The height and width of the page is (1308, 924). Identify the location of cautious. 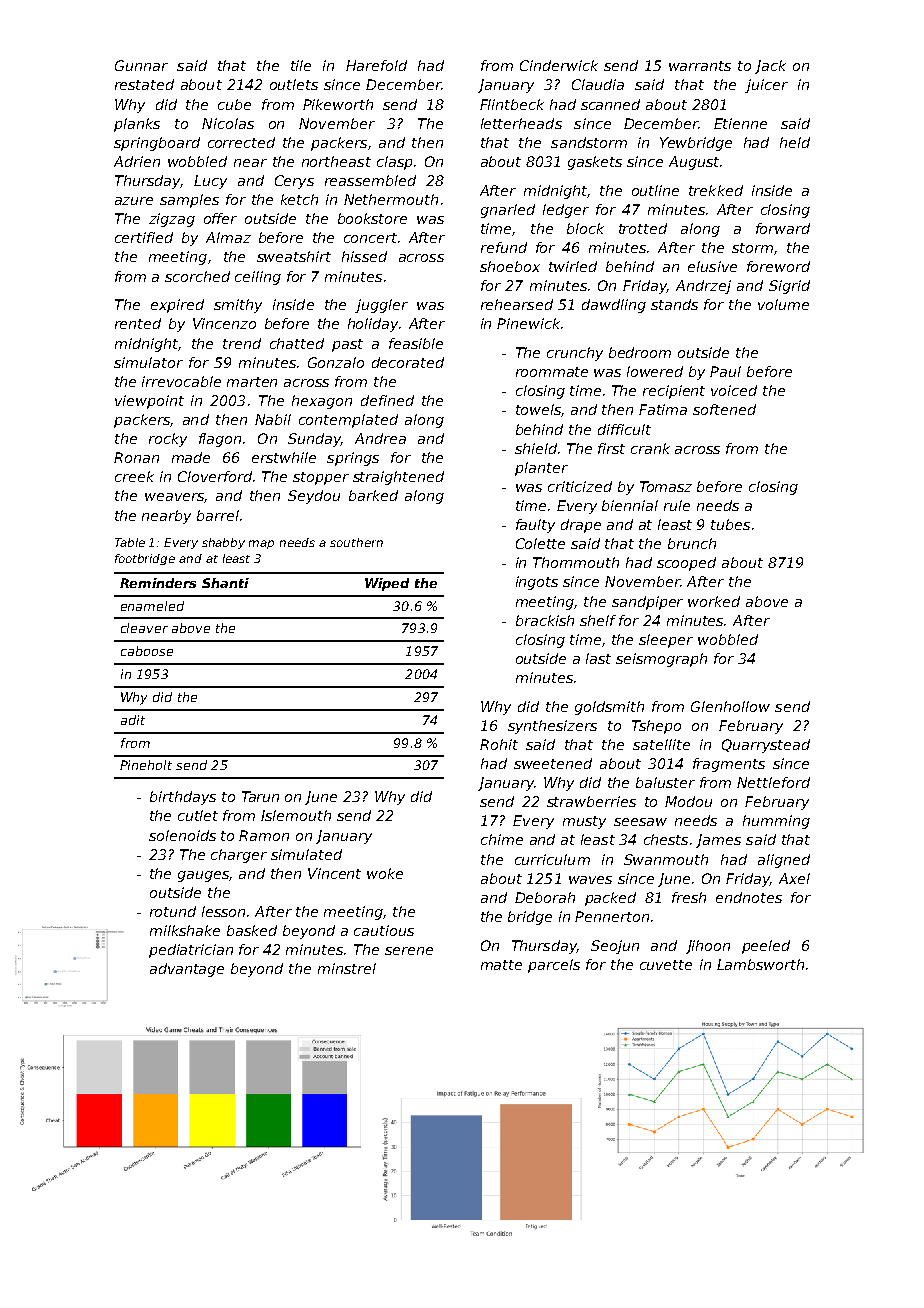
(384, 930).
